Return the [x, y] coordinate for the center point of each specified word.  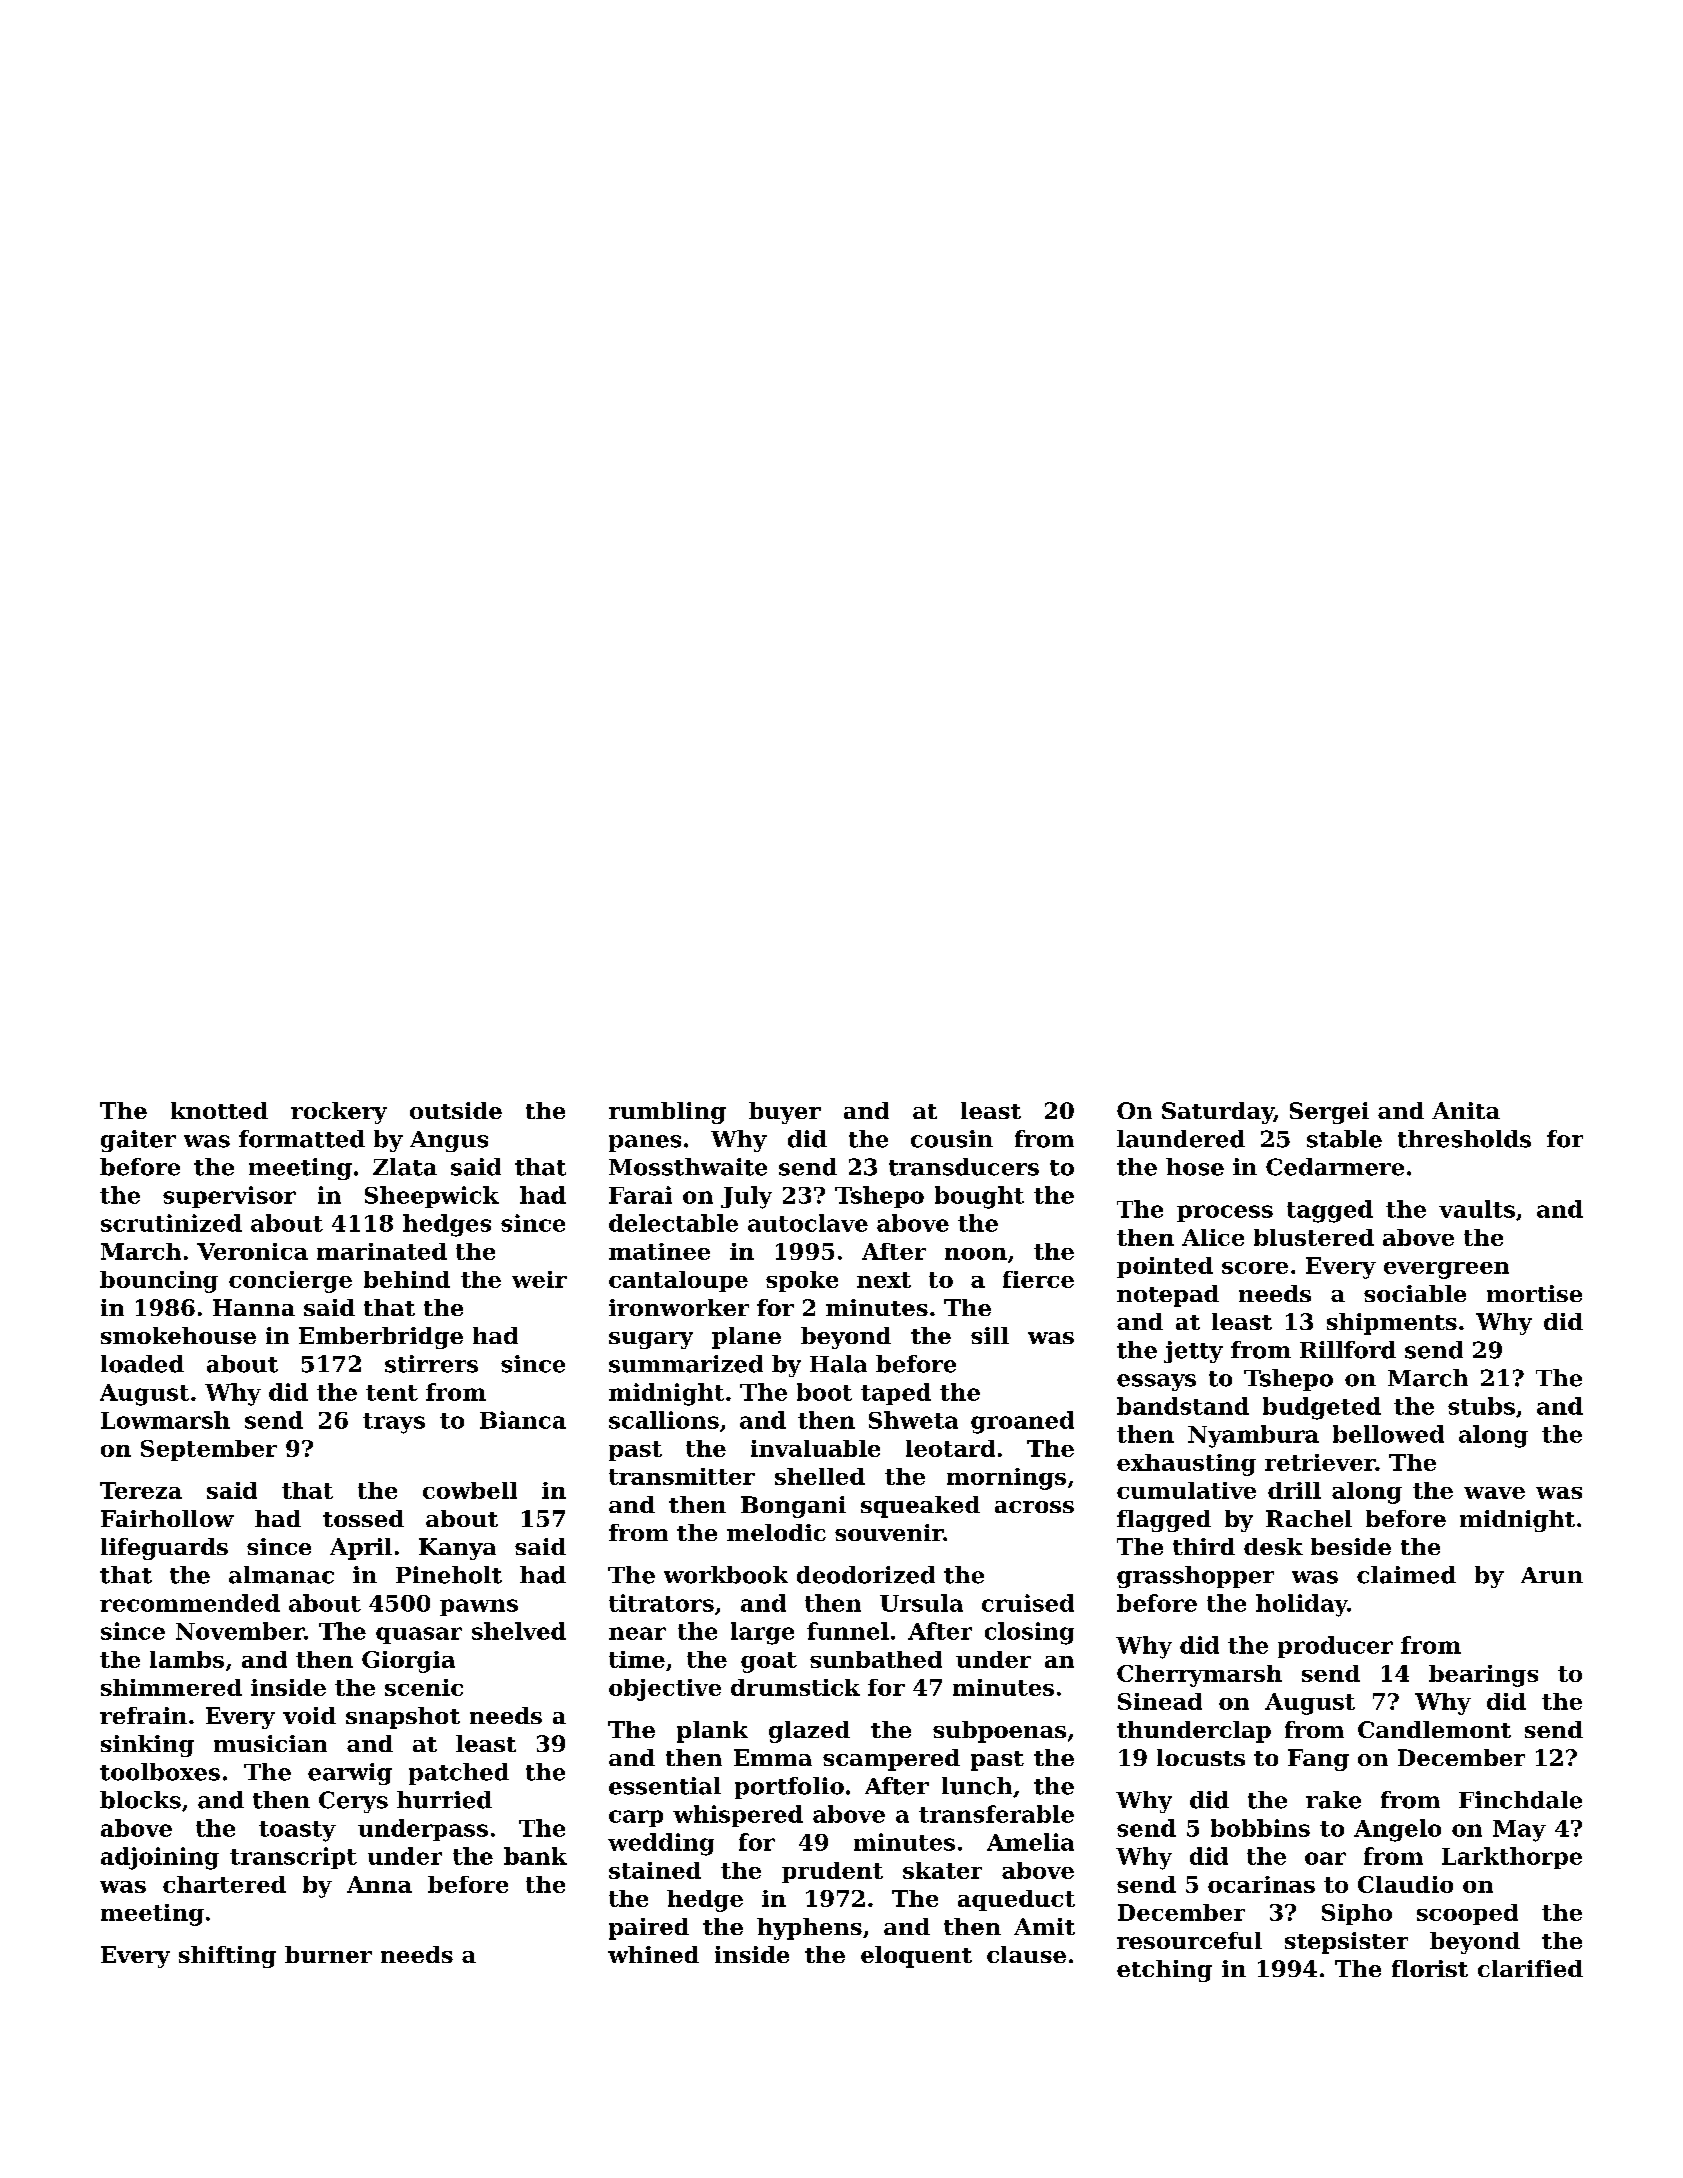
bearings [1483, 1676]
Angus [449, 1141]
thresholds [1464, 1139]
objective [665, 1690]
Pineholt [449, 1575]
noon [976, 1254]
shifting [227, 1957]
